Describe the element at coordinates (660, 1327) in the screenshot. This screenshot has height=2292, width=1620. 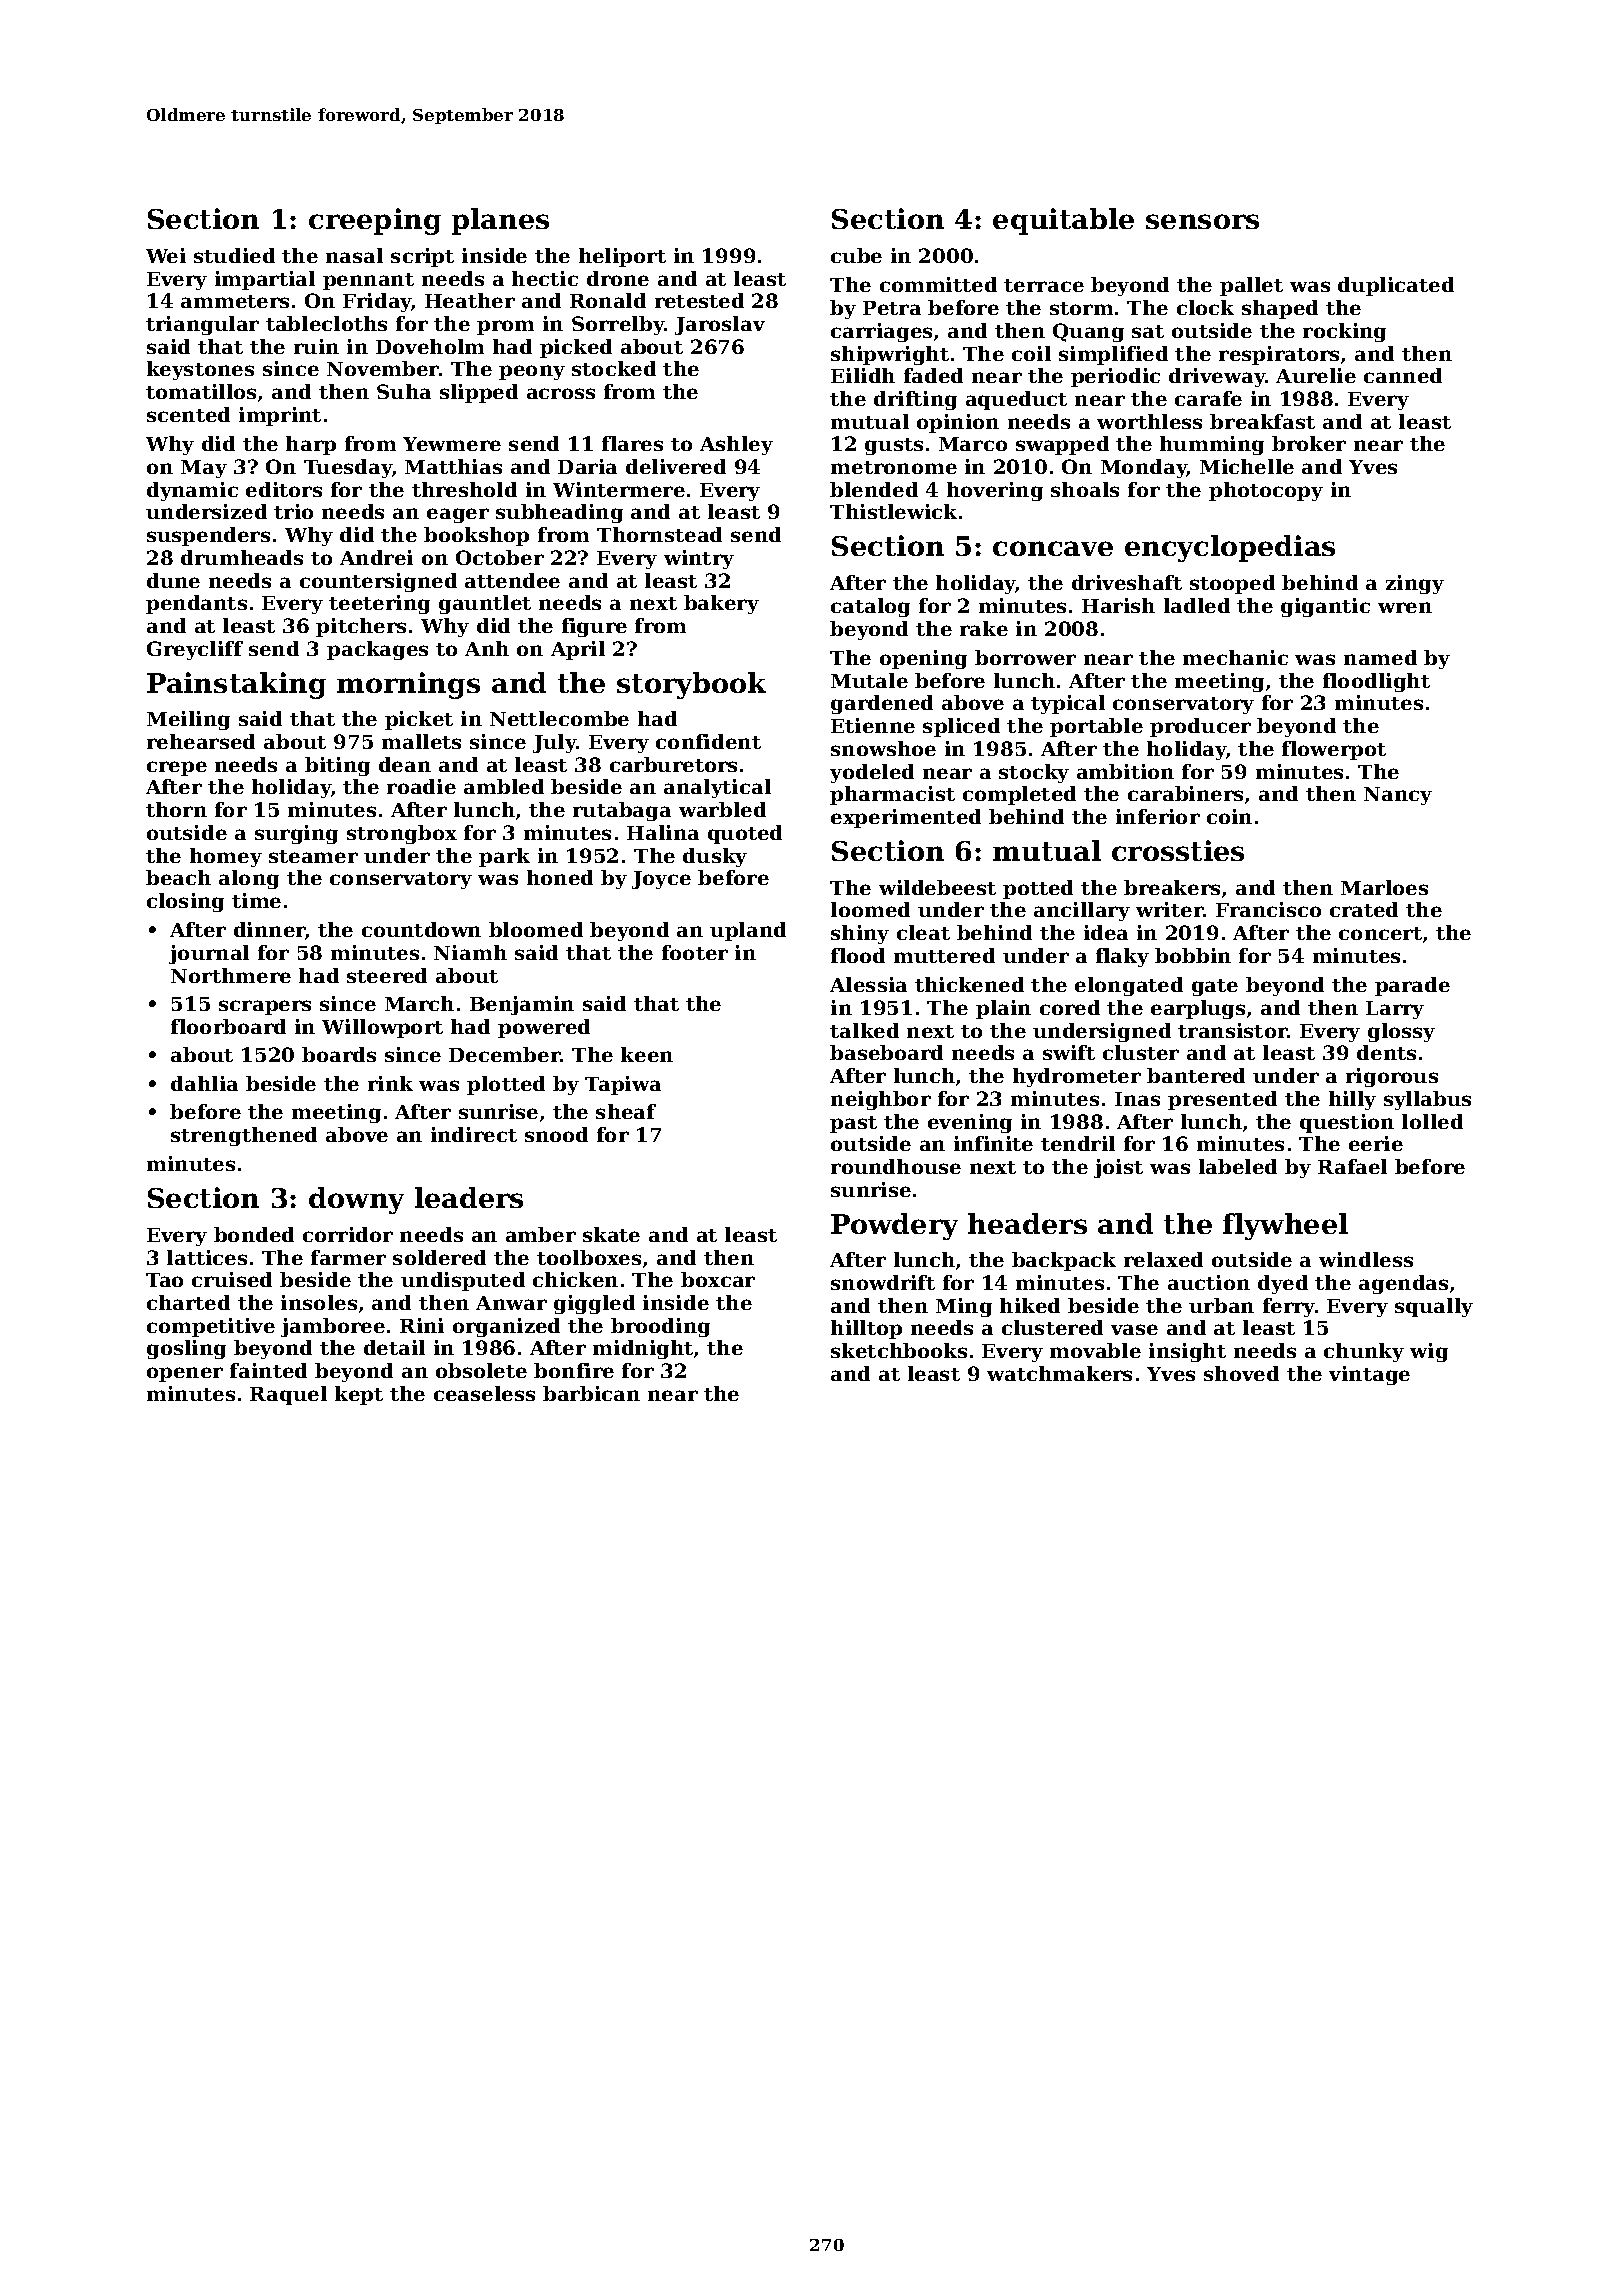
I see `brooding` at that location.
